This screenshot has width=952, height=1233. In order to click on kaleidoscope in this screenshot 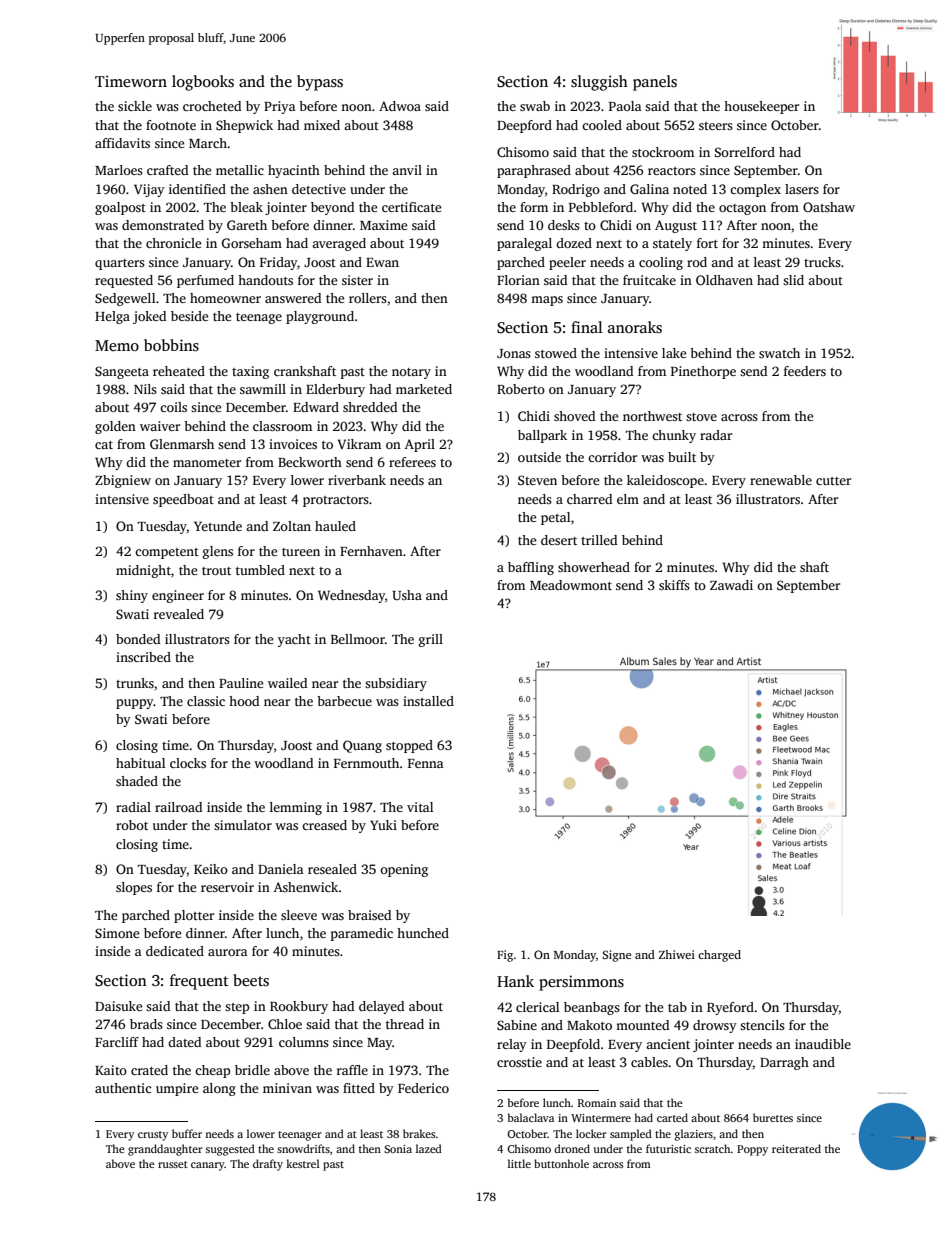, I will do `click(665, 481)`.
